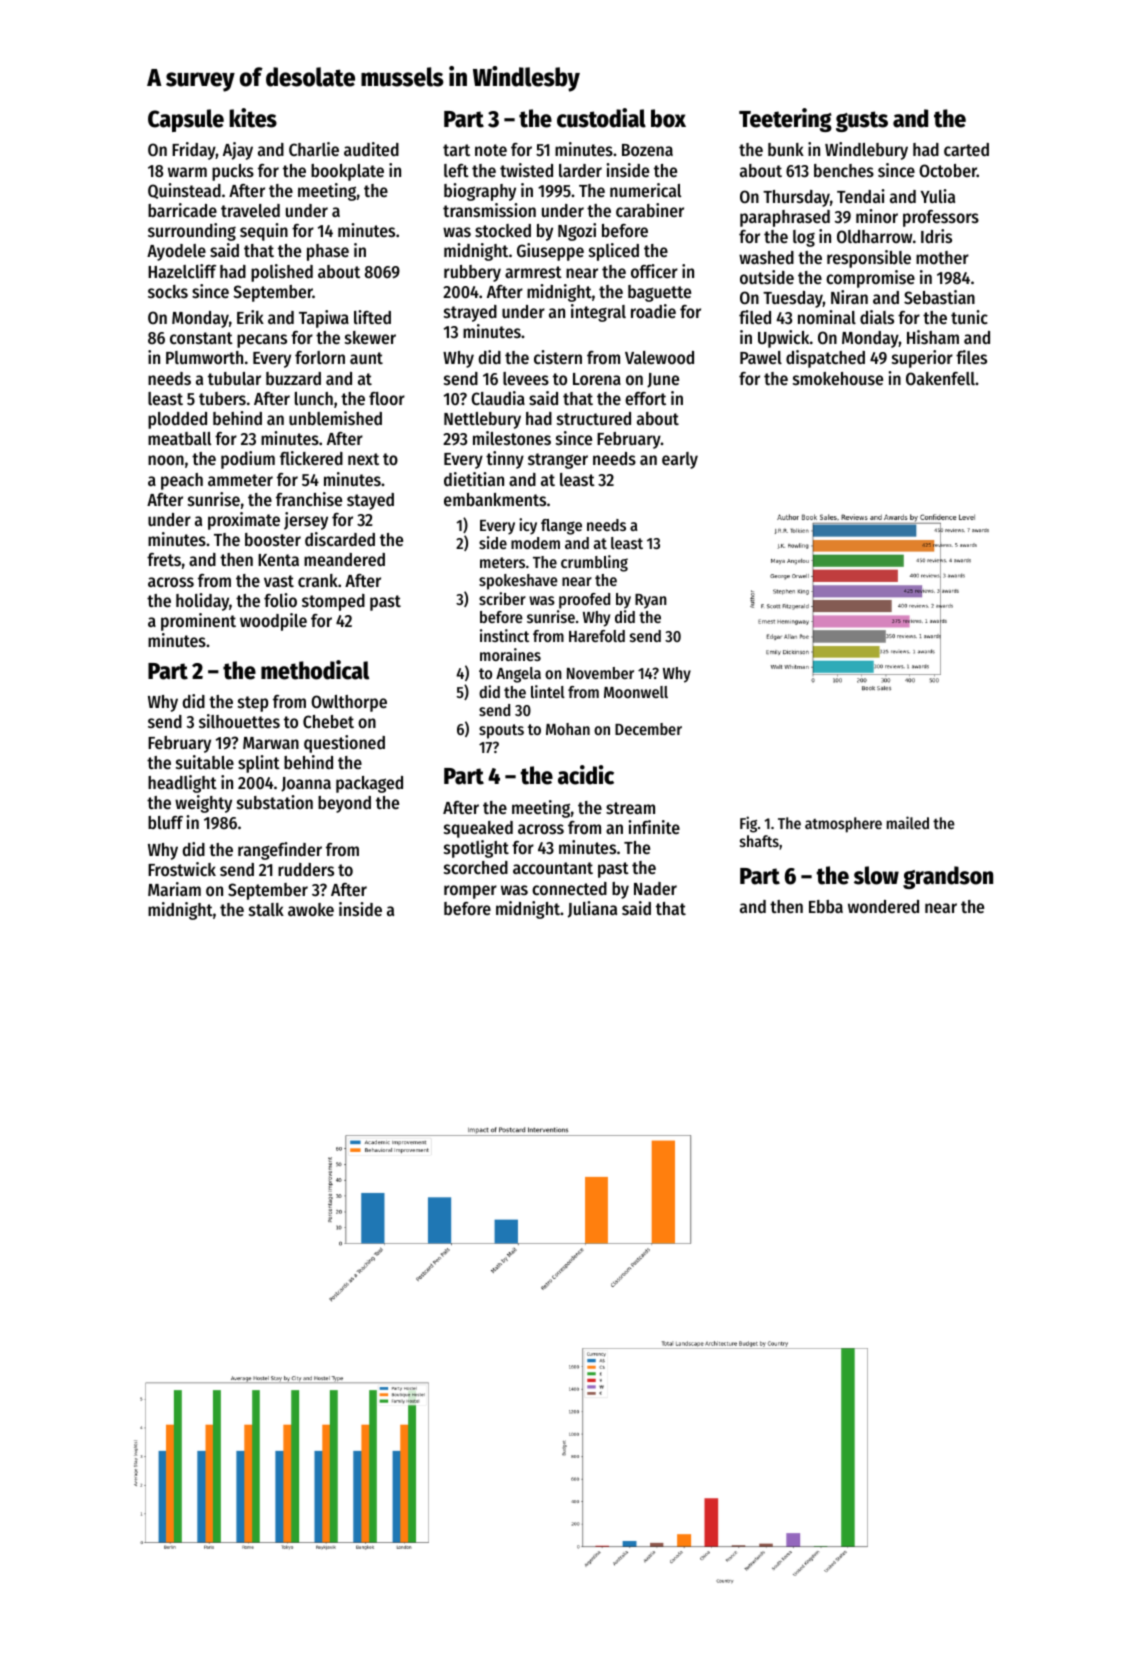  Describe the element at coordinates (314, 149) in the screenshot. I see `Charlie` at that location.
